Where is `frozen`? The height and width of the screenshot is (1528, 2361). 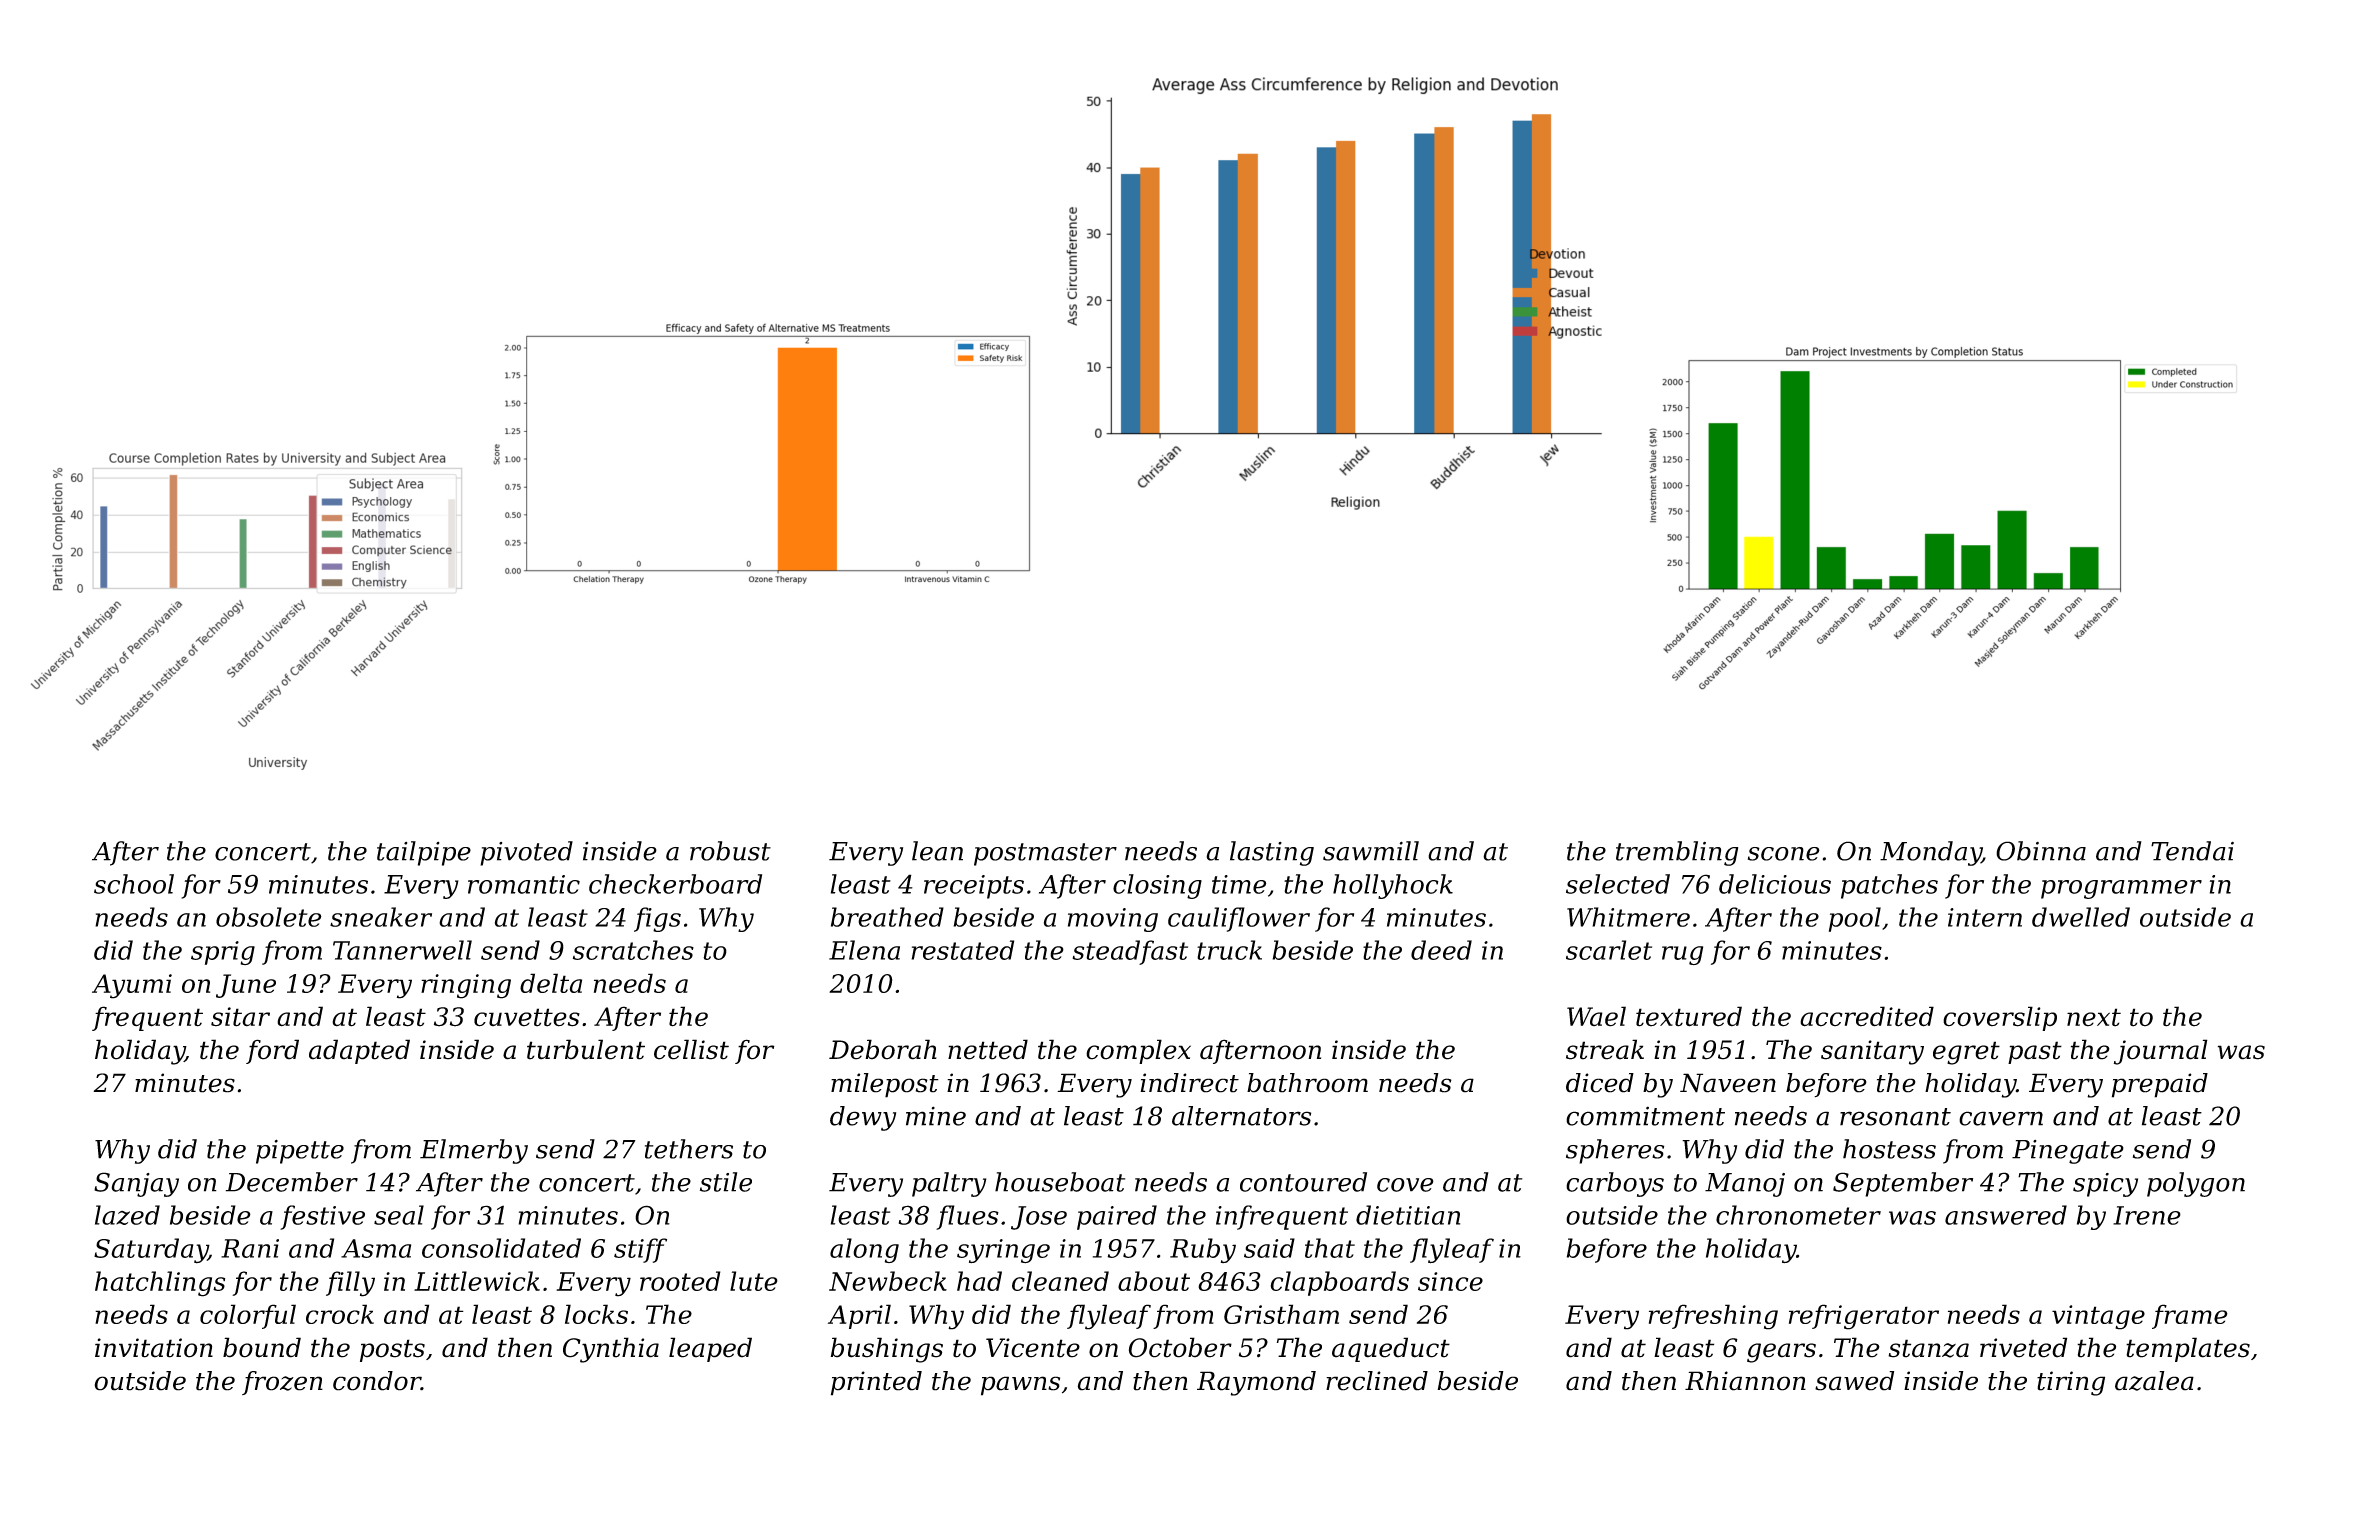
frozen is located at coordinates (282, 1383).
